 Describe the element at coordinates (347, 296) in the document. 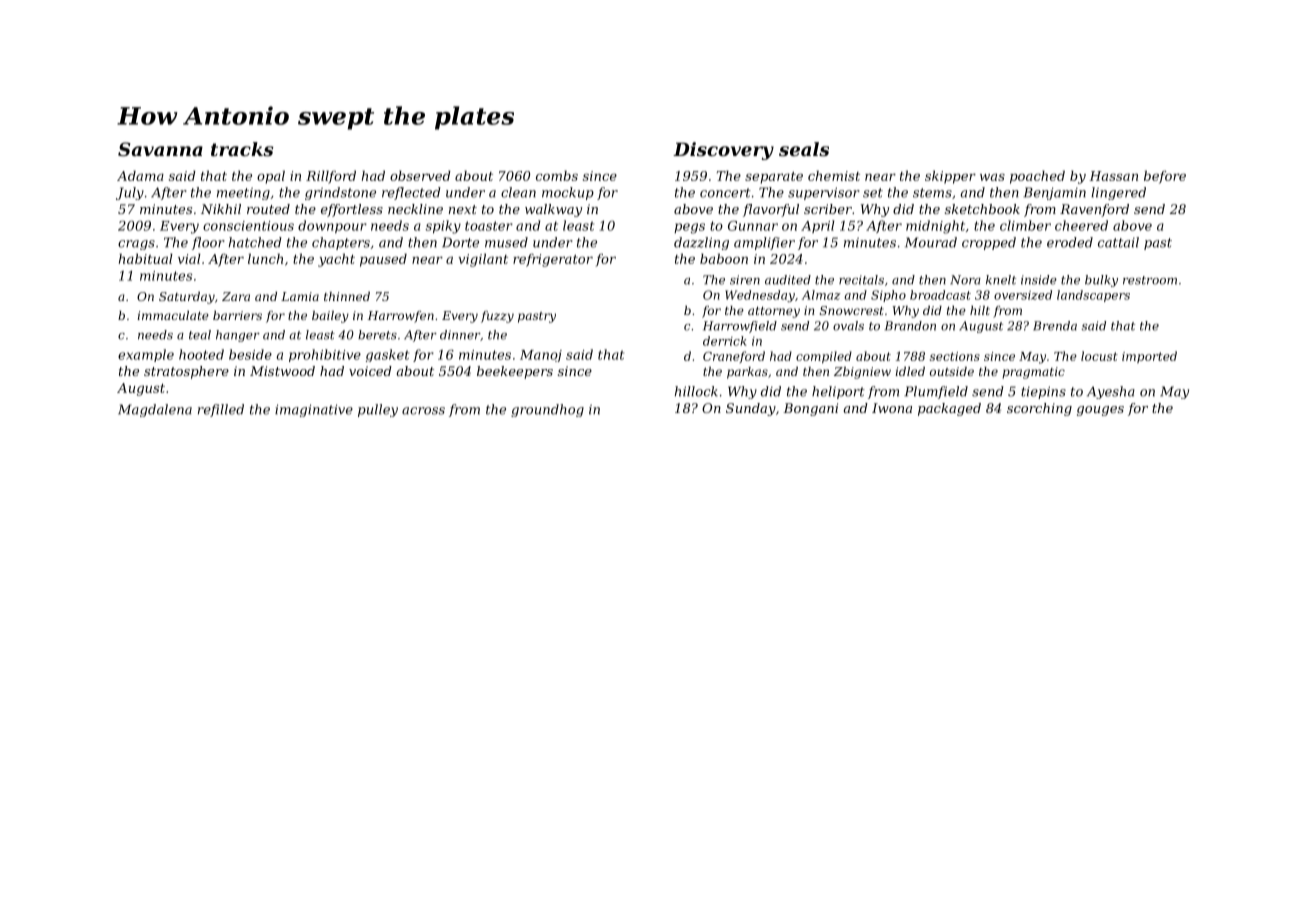

I see `thinned` at that location.
